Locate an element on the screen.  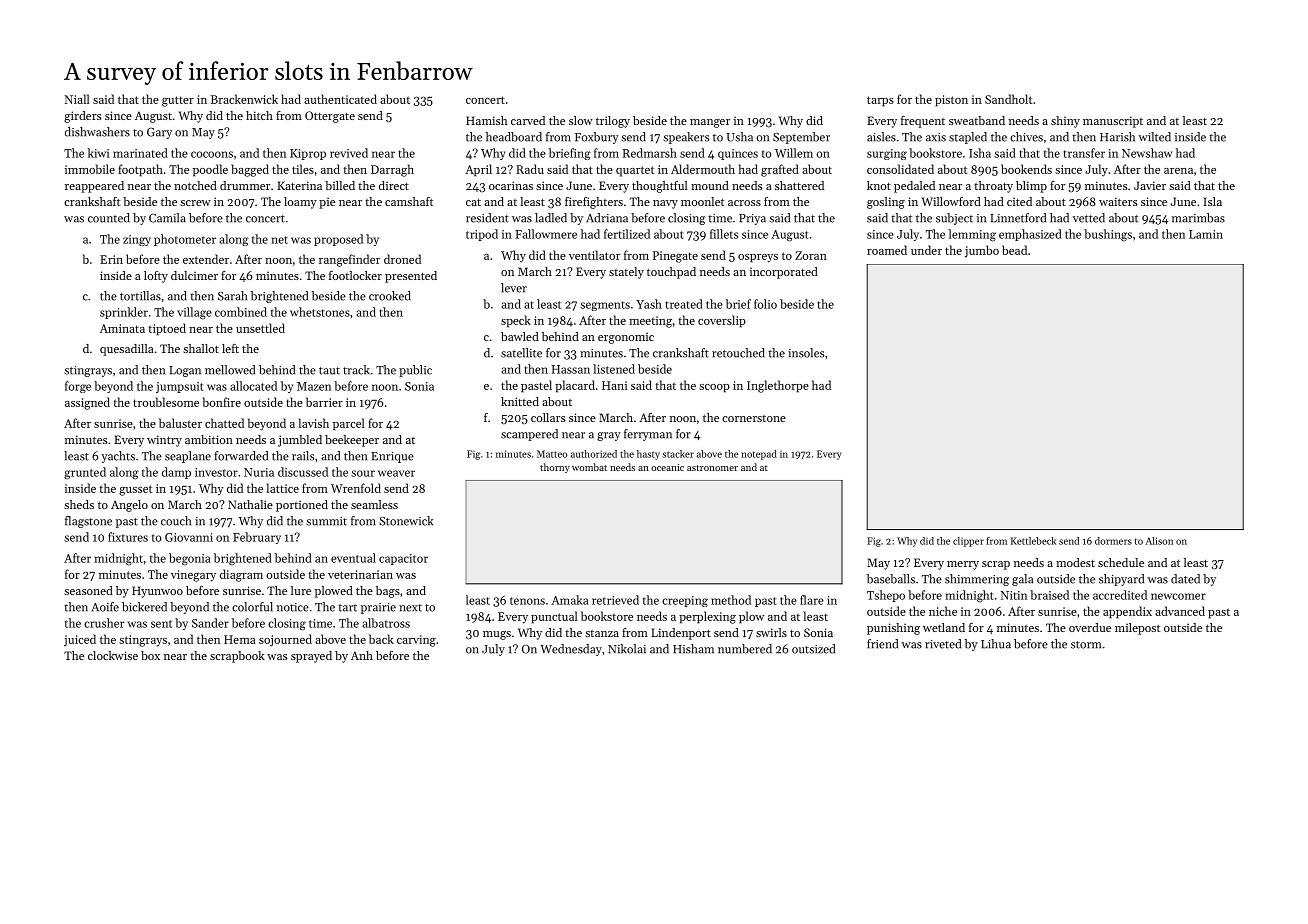
portioned is located at coordinates (302, 506).
